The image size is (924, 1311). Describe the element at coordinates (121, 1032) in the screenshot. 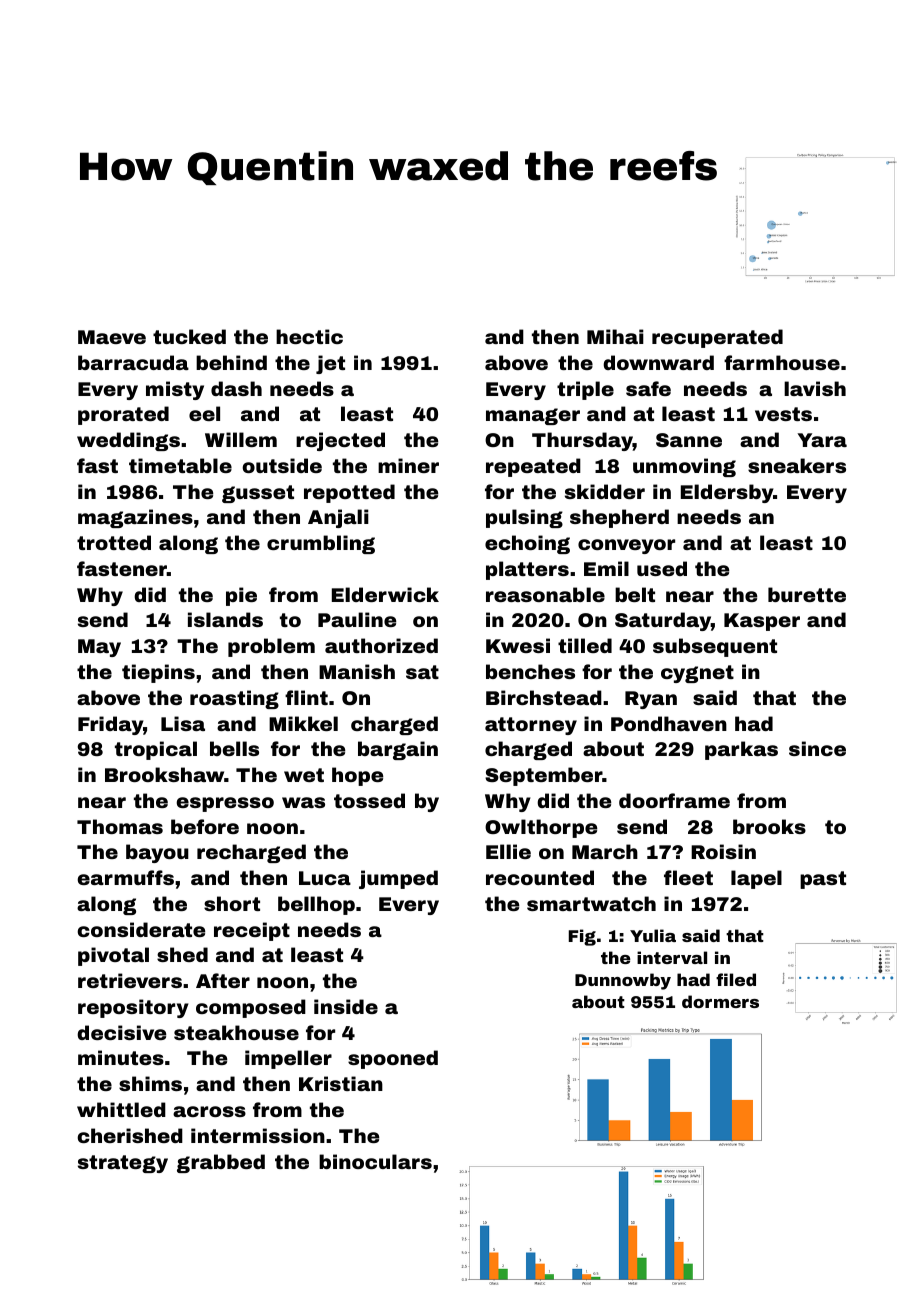

I see `decisive` at that location.
